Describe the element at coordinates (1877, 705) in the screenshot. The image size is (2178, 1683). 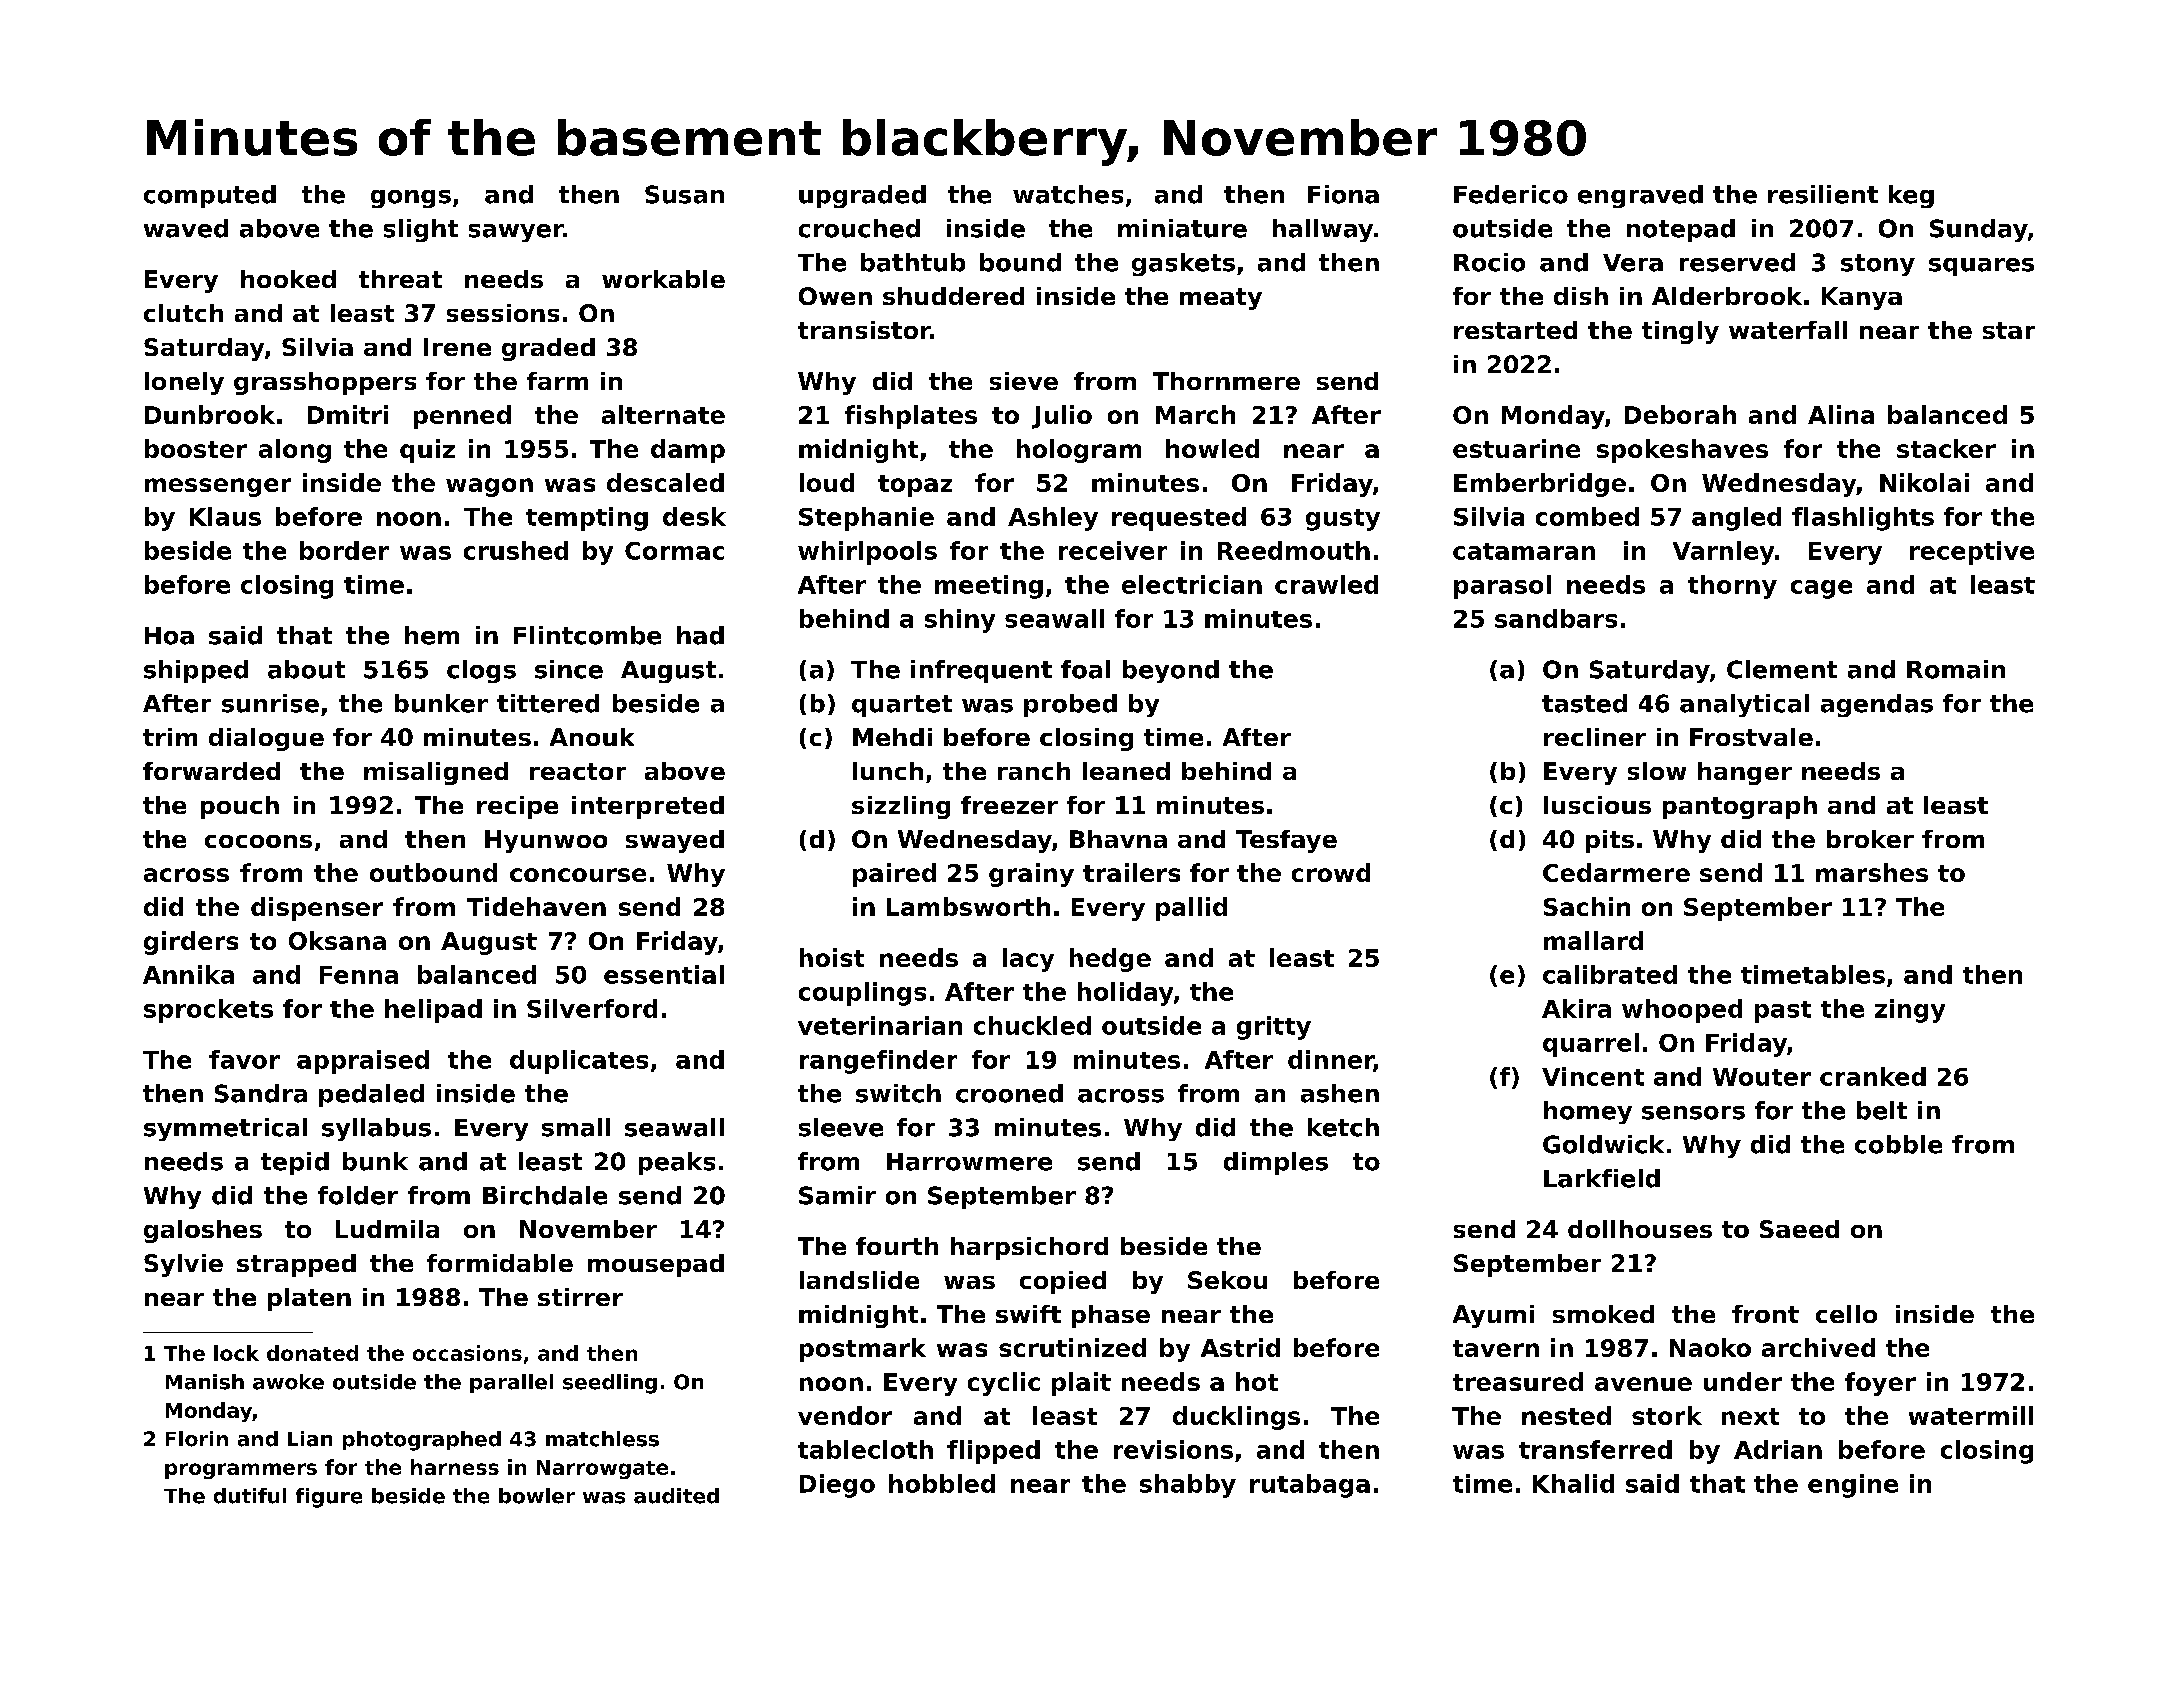
I see `agendas` at that location.
